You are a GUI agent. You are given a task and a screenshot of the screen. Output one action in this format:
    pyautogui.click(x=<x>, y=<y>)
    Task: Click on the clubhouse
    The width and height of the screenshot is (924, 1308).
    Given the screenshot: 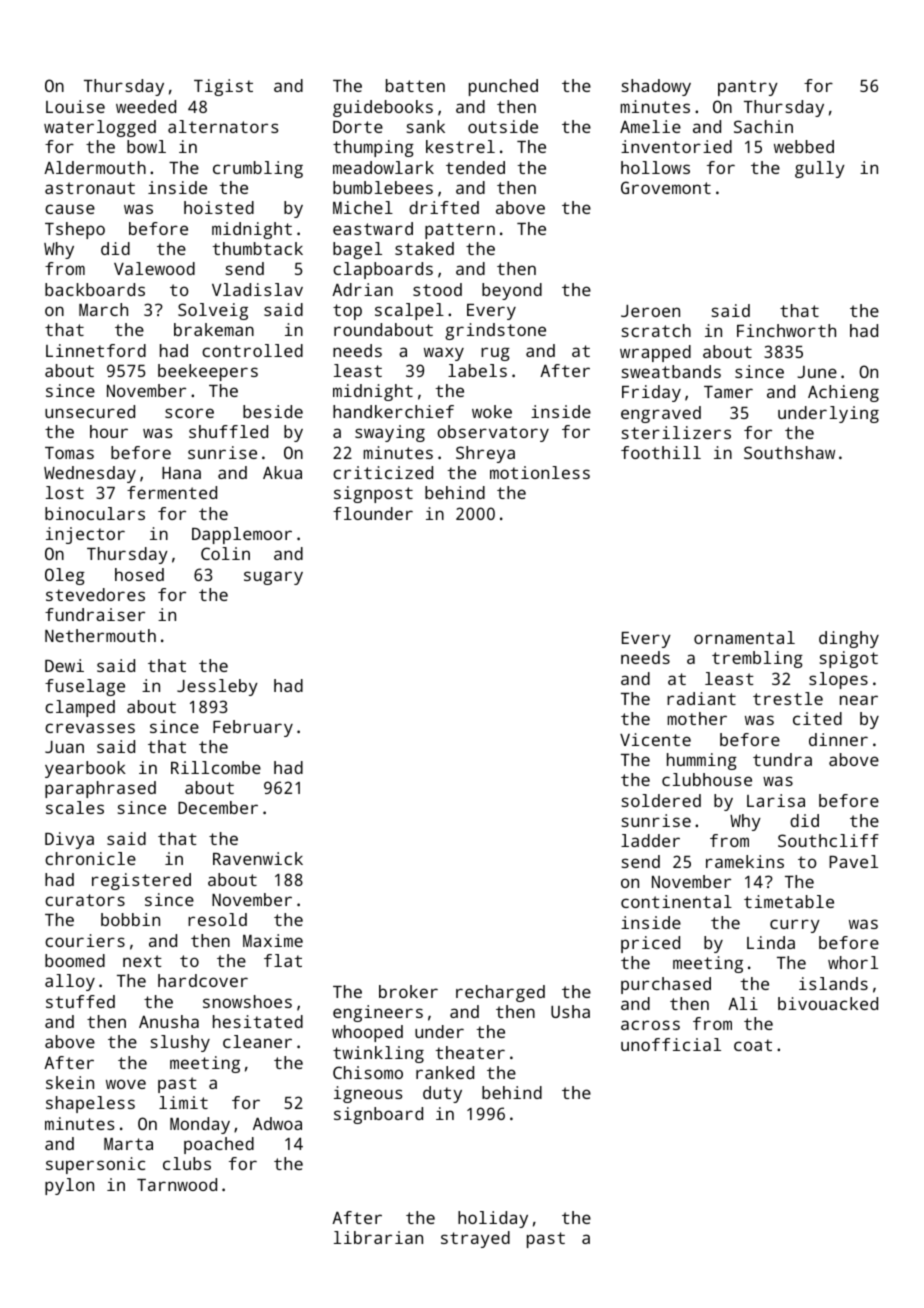 What is the action you would take?
    pyautogui.click(x=707, y=779)
